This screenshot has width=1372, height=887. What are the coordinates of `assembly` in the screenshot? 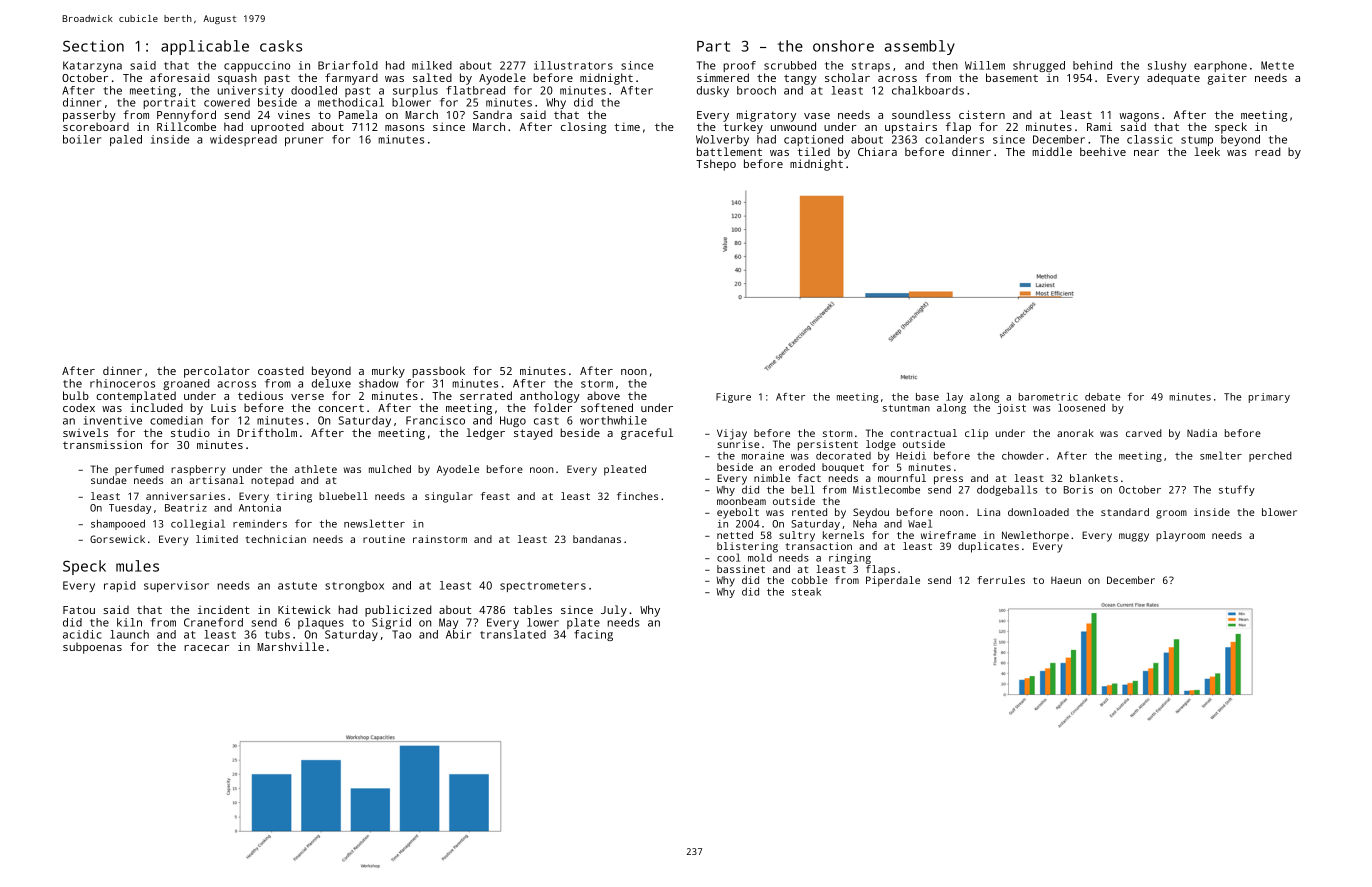 It's located at (920, 47).
